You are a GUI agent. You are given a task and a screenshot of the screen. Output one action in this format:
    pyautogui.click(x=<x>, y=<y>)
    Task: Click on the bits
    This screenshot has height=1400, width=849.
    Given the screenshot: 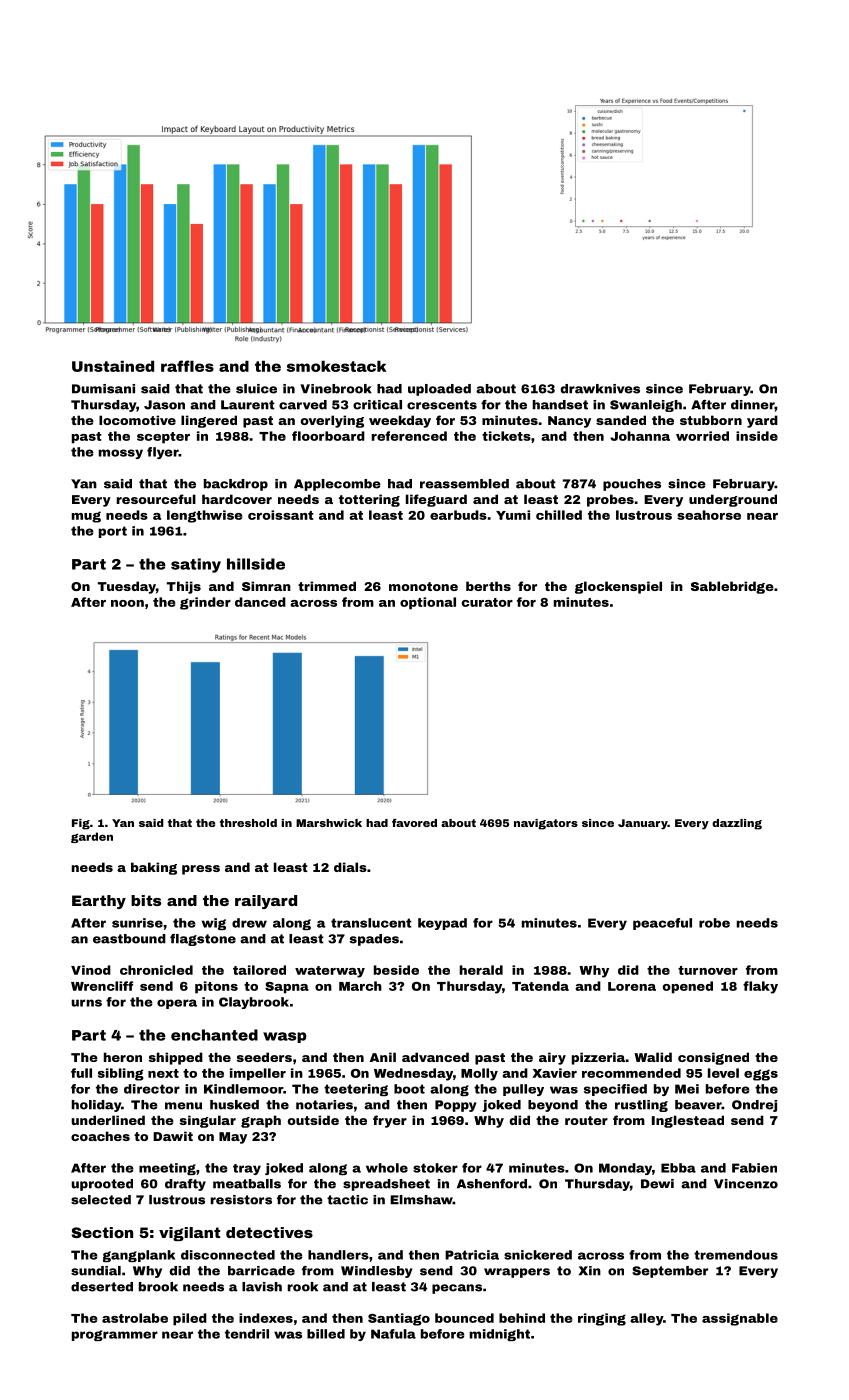 What is the action you would take?
    pyautogui.click(x=146, y=900)
